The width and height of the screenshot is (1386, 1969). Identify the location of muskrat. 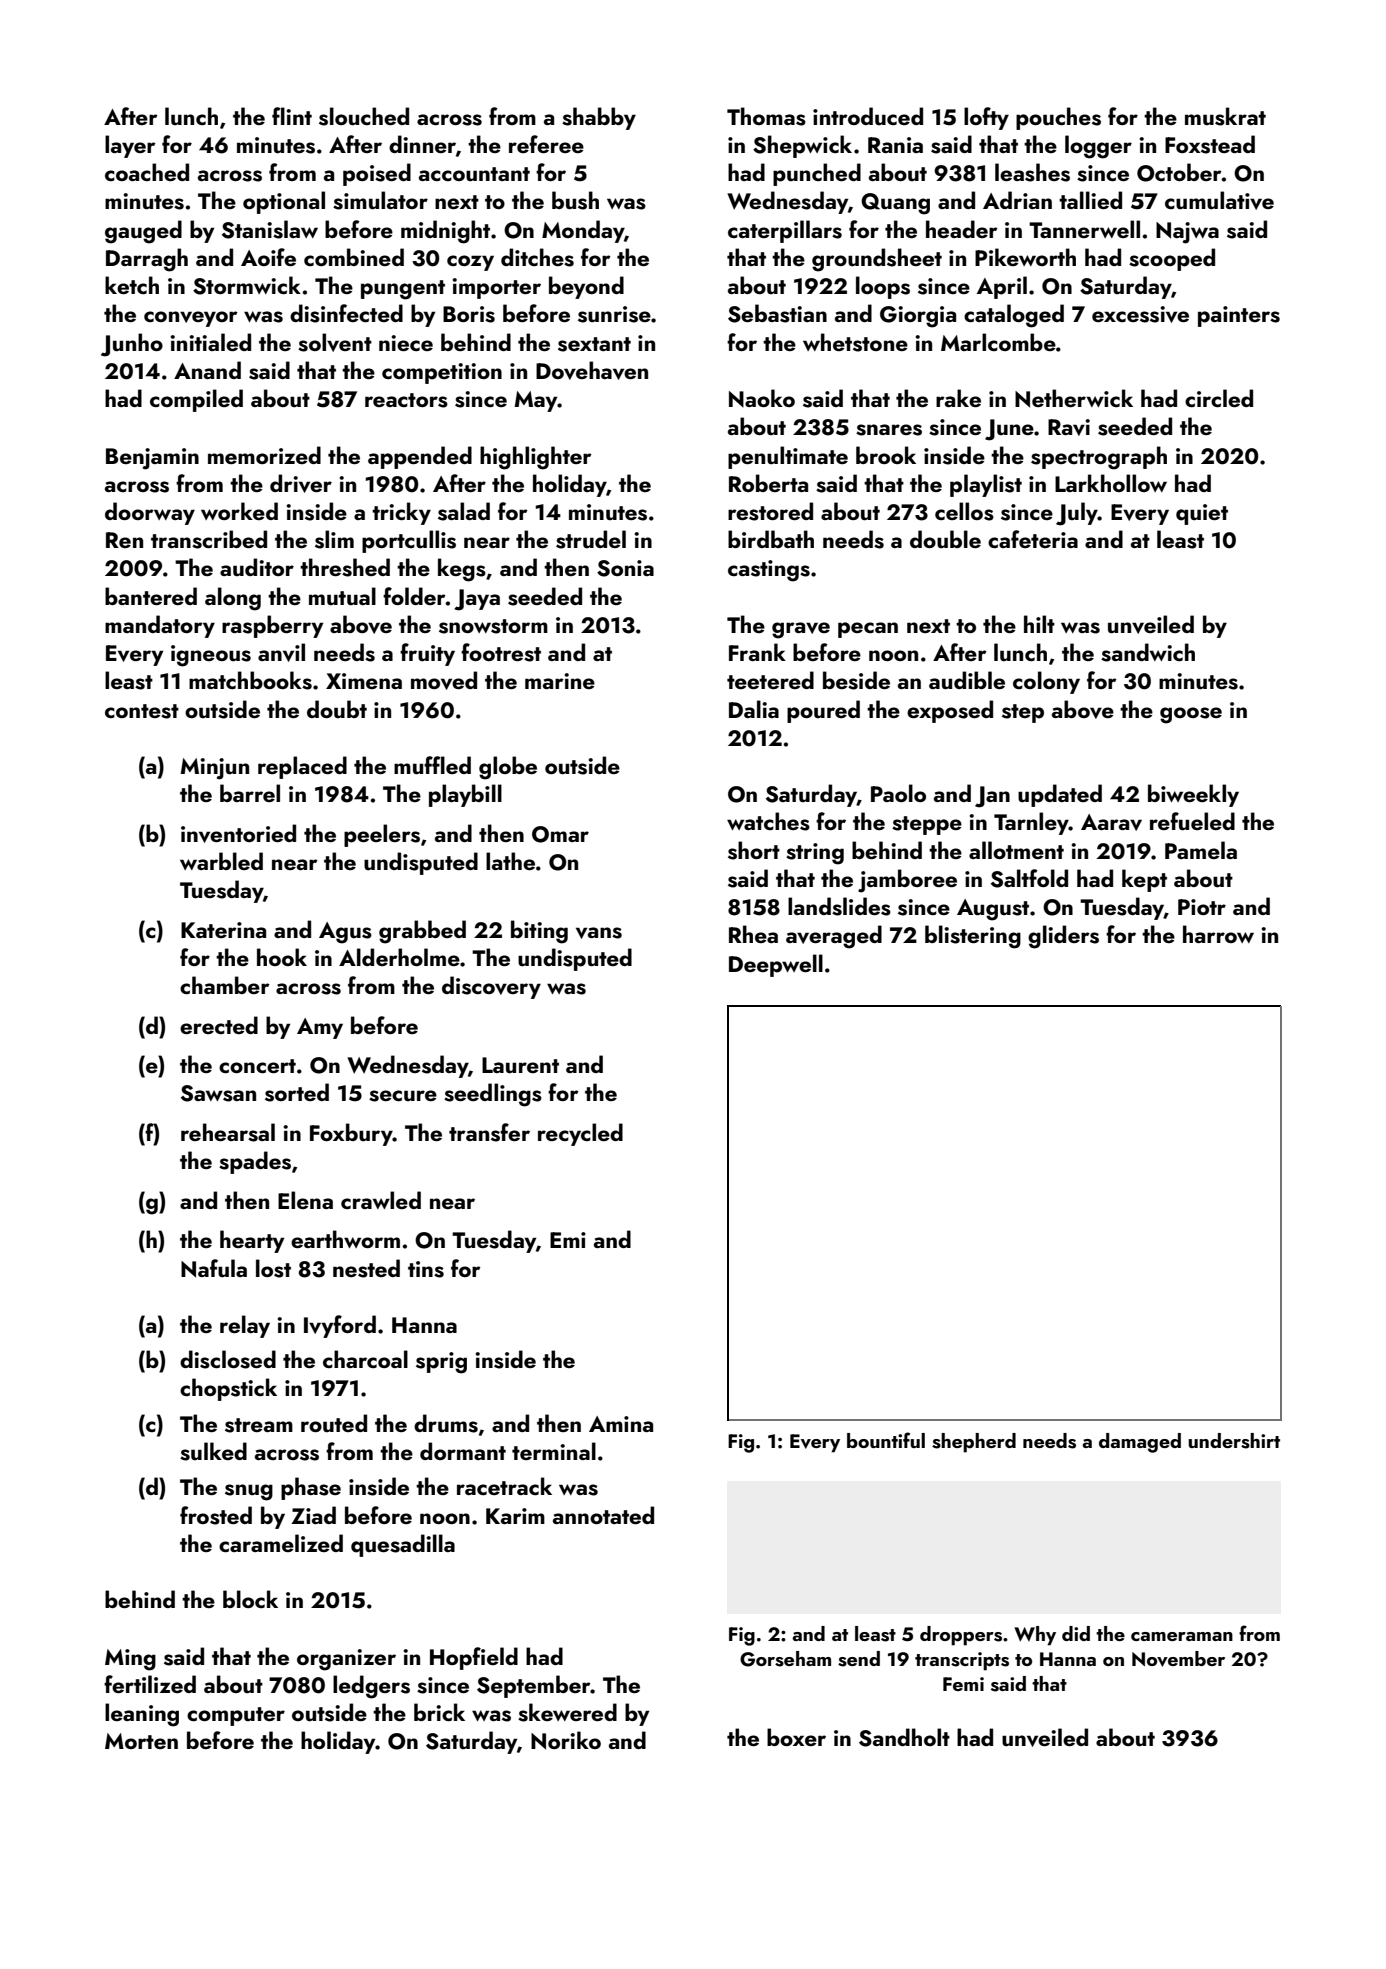
(1225, 116).
